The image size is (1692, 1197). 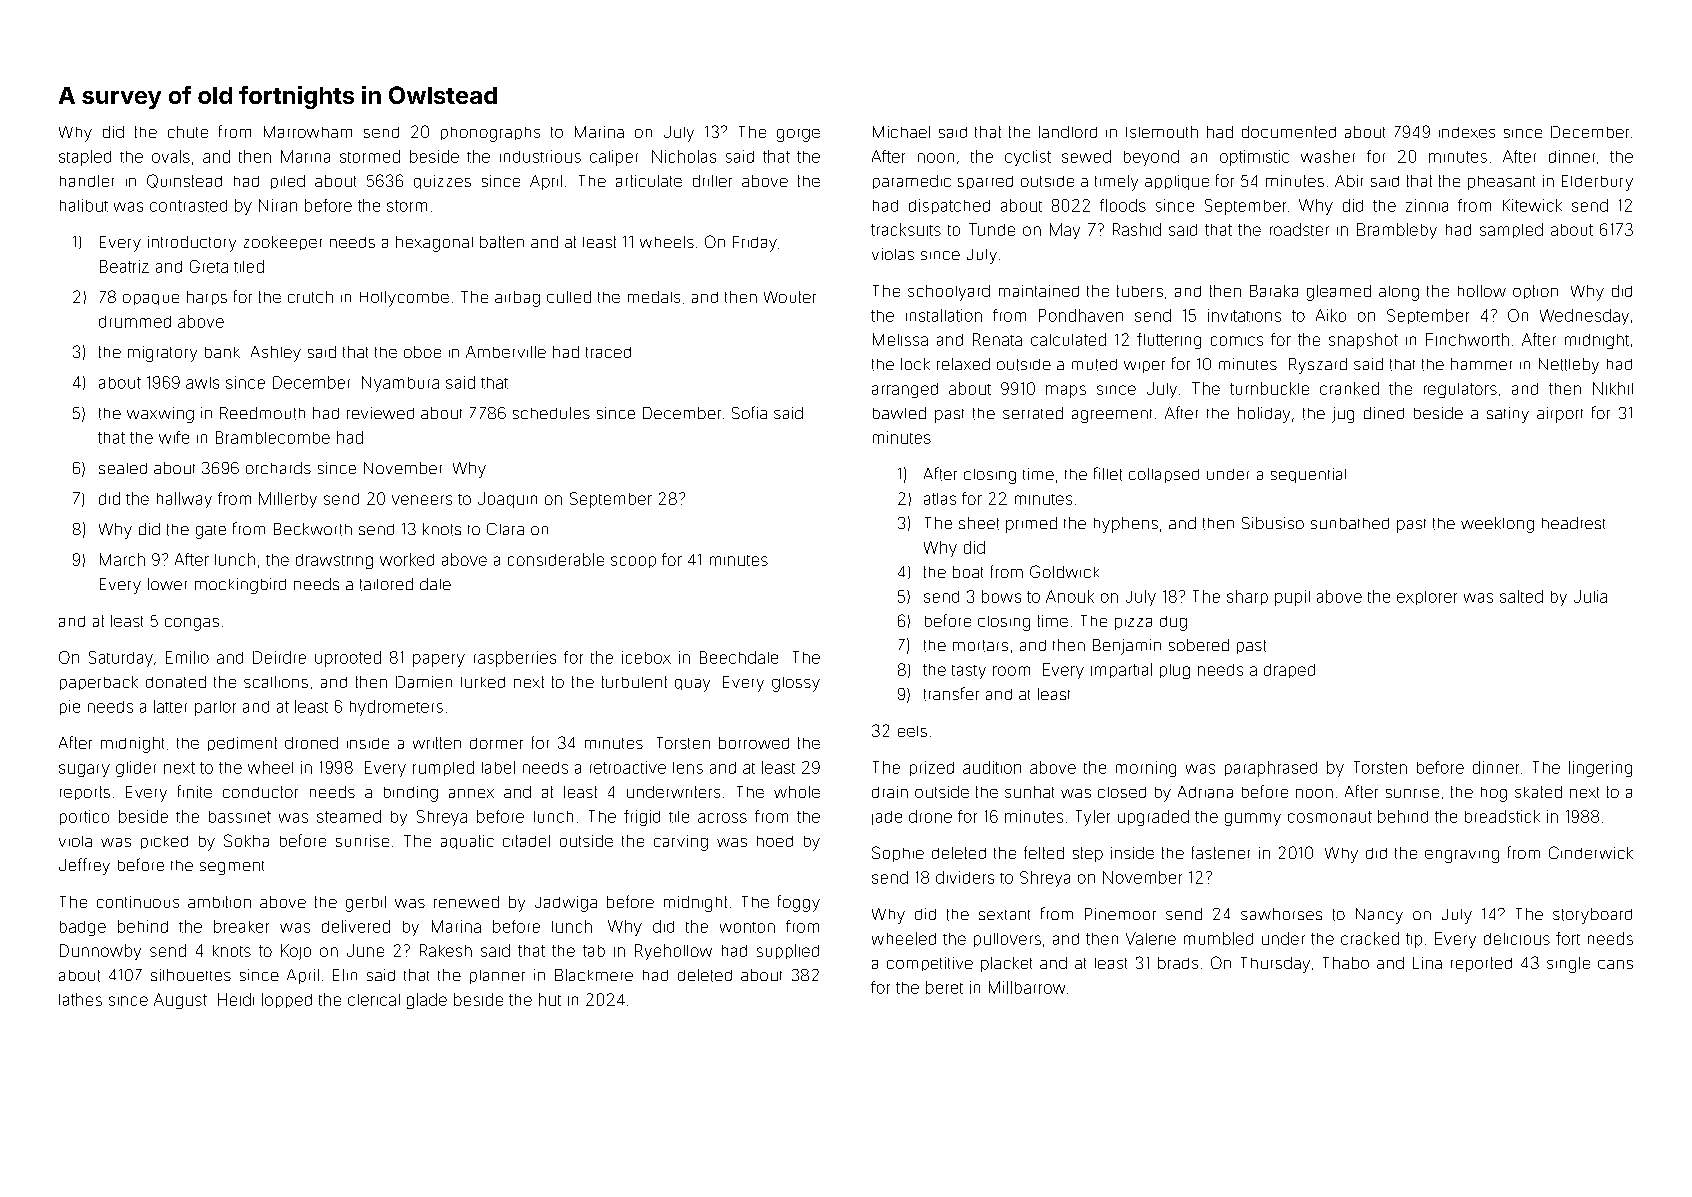 I want to click on zookeeper, so click(x=283, y=243).
